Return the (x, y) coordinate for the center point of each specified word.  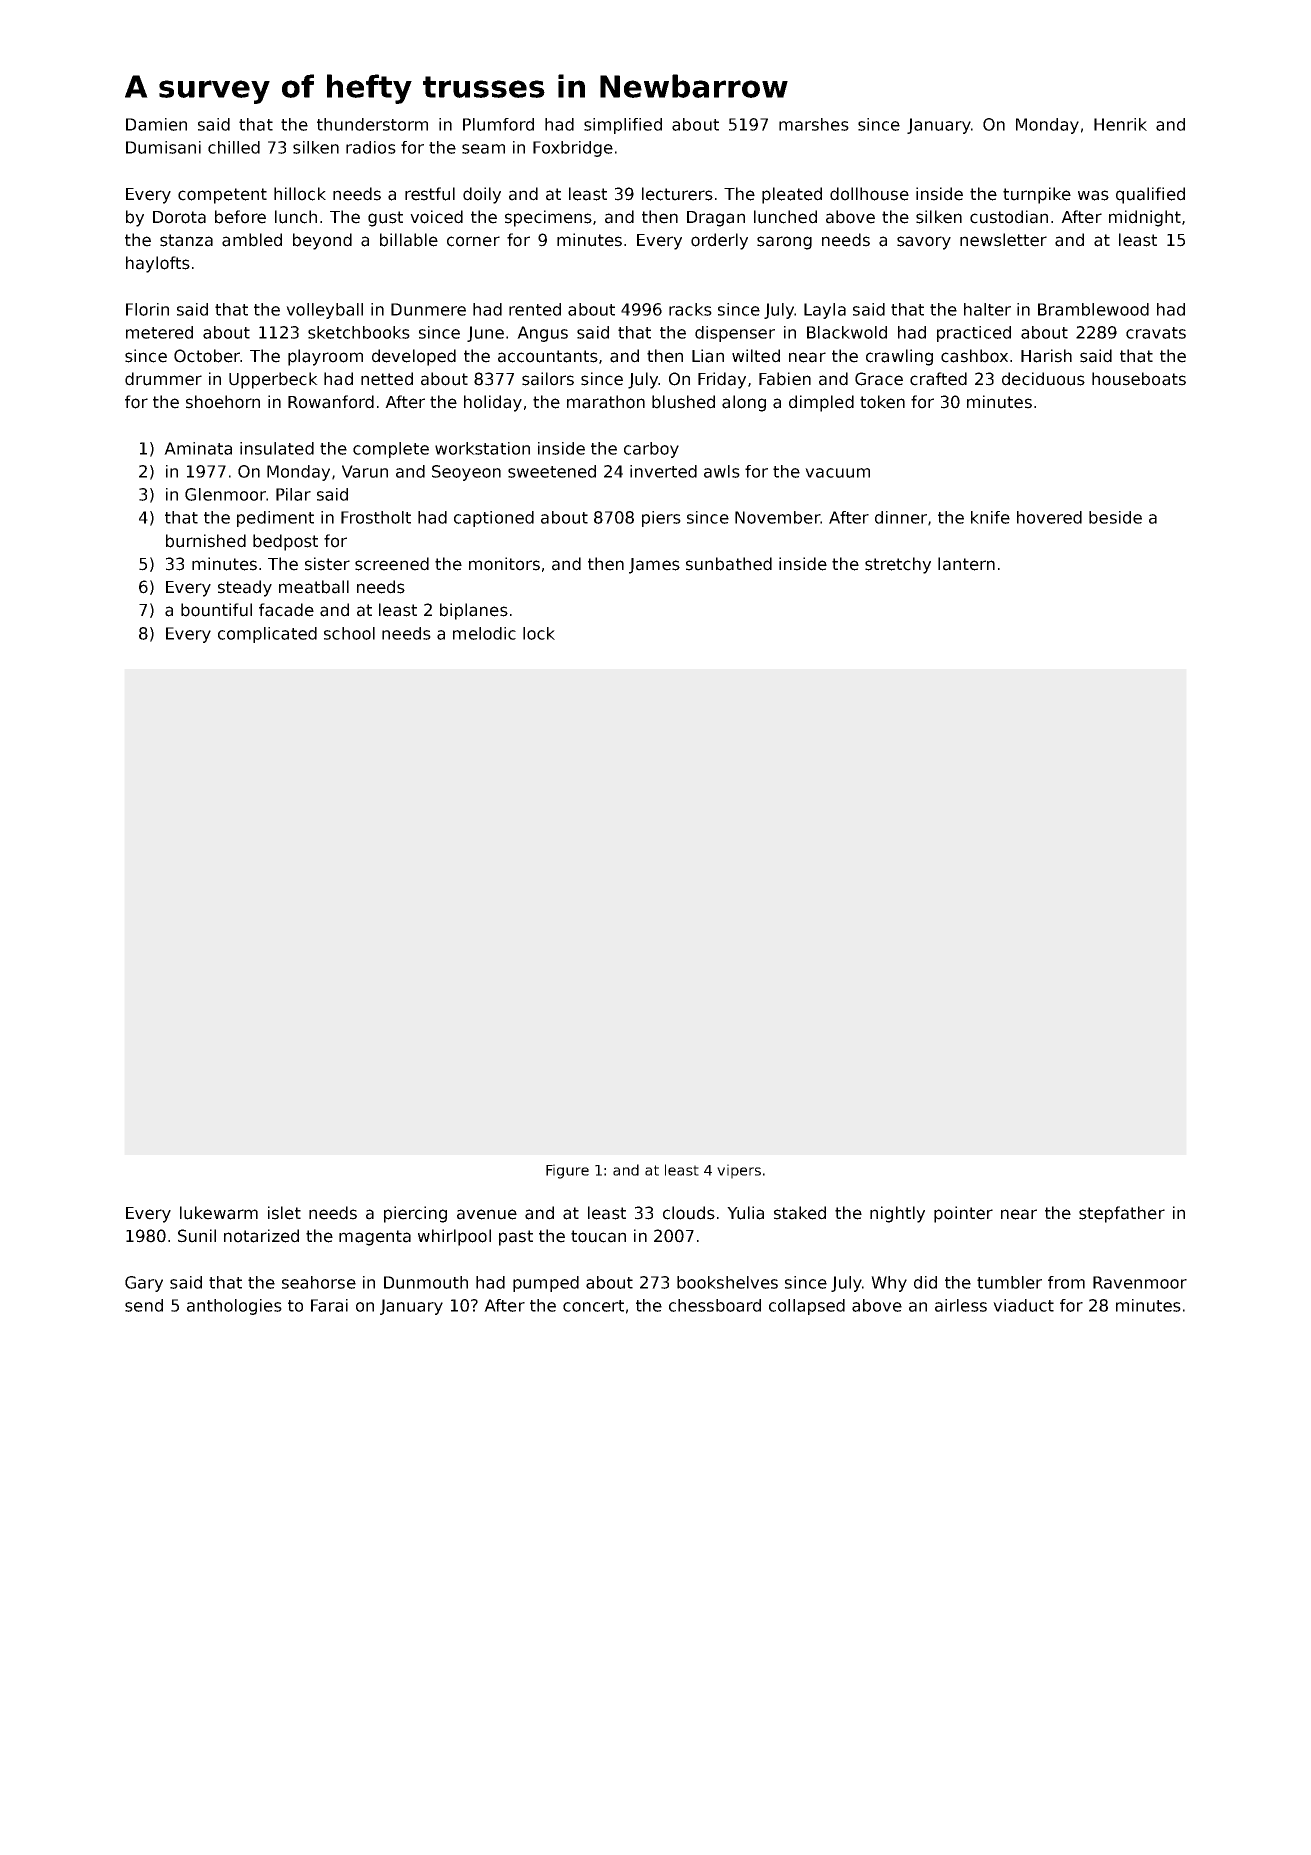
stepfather (1122, 1214)
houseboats (1139, 379)
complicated (267, 635)
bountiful (216, 610)
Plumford (498, 124)
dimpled (821, 403)
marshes (814, 124)
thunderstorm (372, 124)
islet (284, 1213)
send (144, 1305)
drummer (163, 379)
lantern (966, 564)
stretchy (898, 565)
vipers (739, 1171)
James (654, 566)
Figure (567, 1171)
